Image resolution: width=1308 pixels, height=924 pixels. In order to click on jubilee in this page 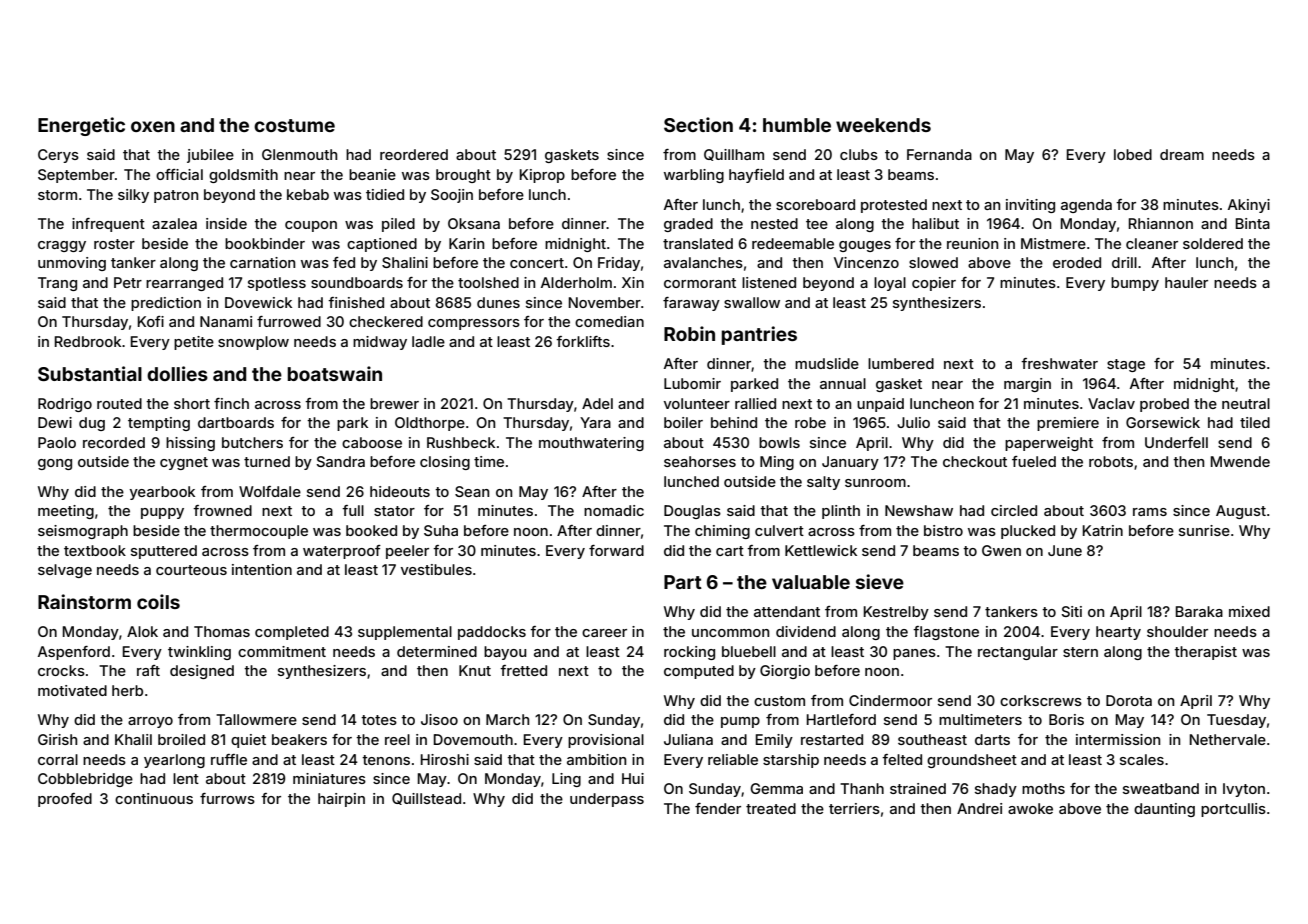, I will do `click(210, 156)`.
